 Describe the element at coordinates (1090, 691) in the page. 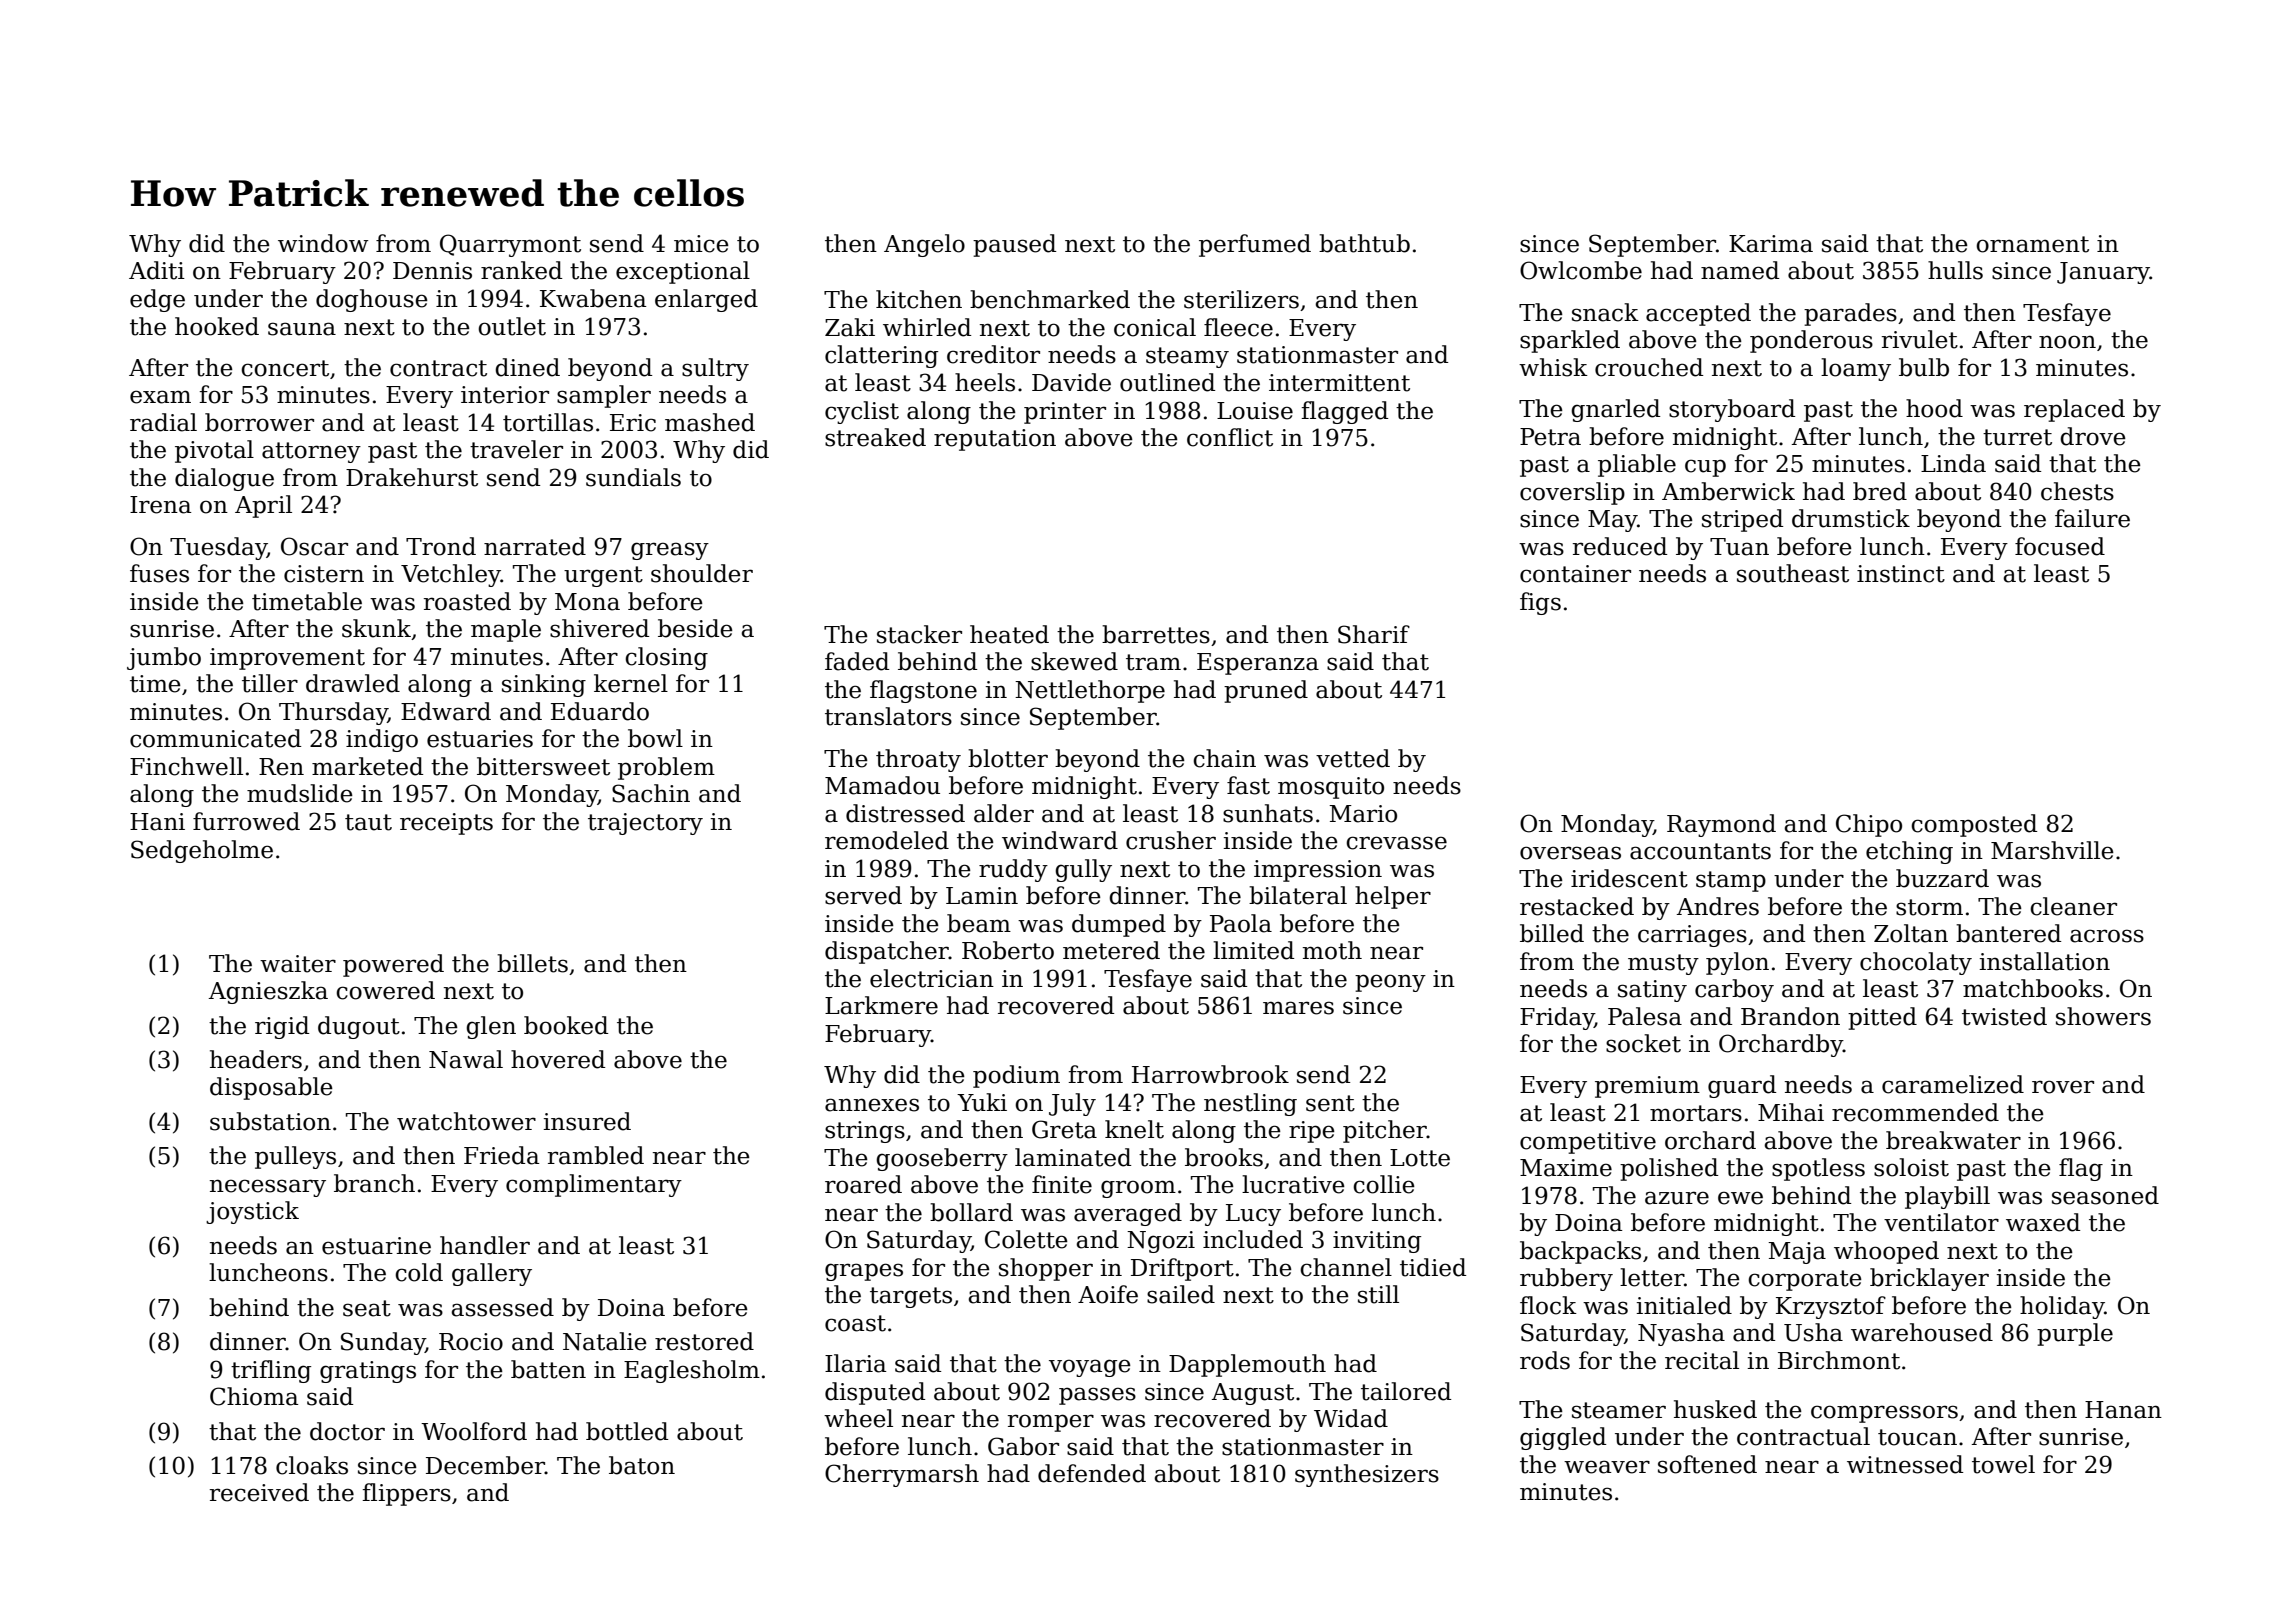

I see `Nettlethorpe` at that location.
